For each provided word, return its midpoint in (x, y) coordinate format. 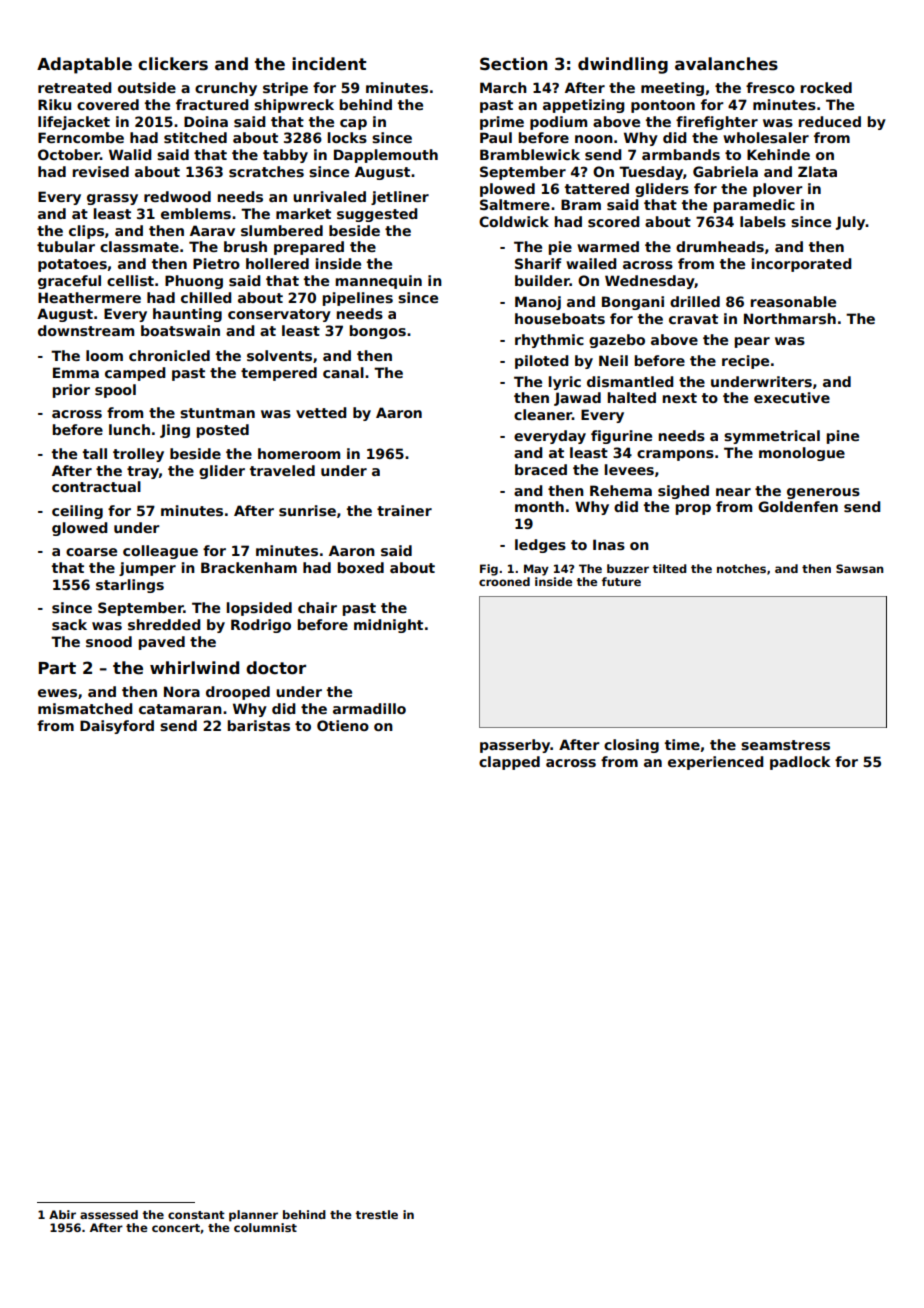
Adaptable (84, 65)
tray (143, 472)
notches (741, 568)
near (733, 492)
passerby (515, 746)
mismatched (85, 708)
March (503, 87)
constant (196, 1215)
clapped (509, 763)
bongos (377, 332)
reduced (829, 121)
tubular (66, 246)
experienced (716, 763)
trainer (404, 510)
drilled (695, 301)
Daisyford (117, 727)
